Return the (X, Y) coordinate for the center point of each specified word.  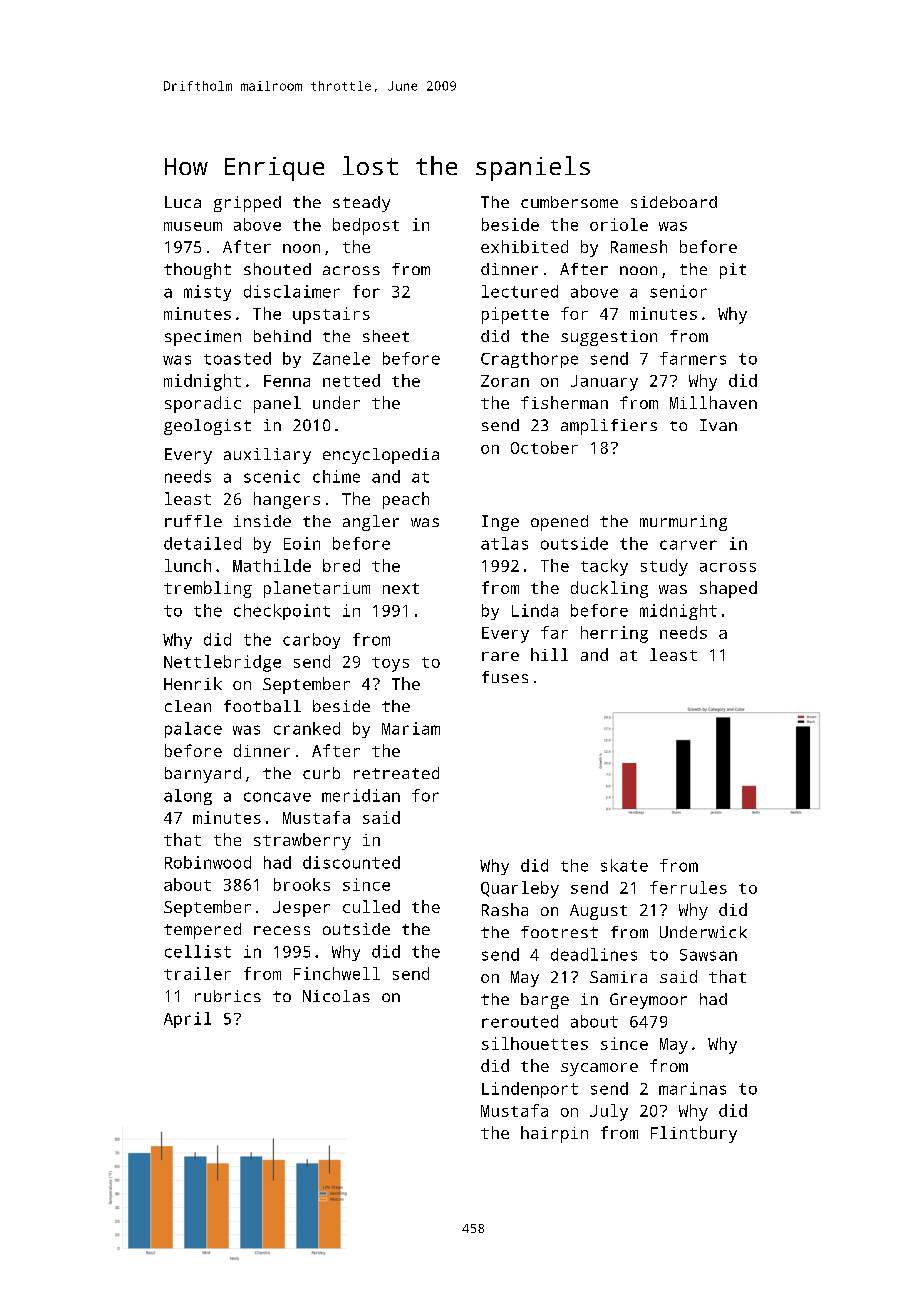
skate (624, 865)
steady (361, 204)
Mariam (411, 728)
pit (733, 271)
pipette (515, 315)
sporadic (203, 404)
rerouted (520, 1021)
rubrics (228, 996)
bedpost (366, 226)
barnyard (203, 775)
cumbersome (569, 202)
